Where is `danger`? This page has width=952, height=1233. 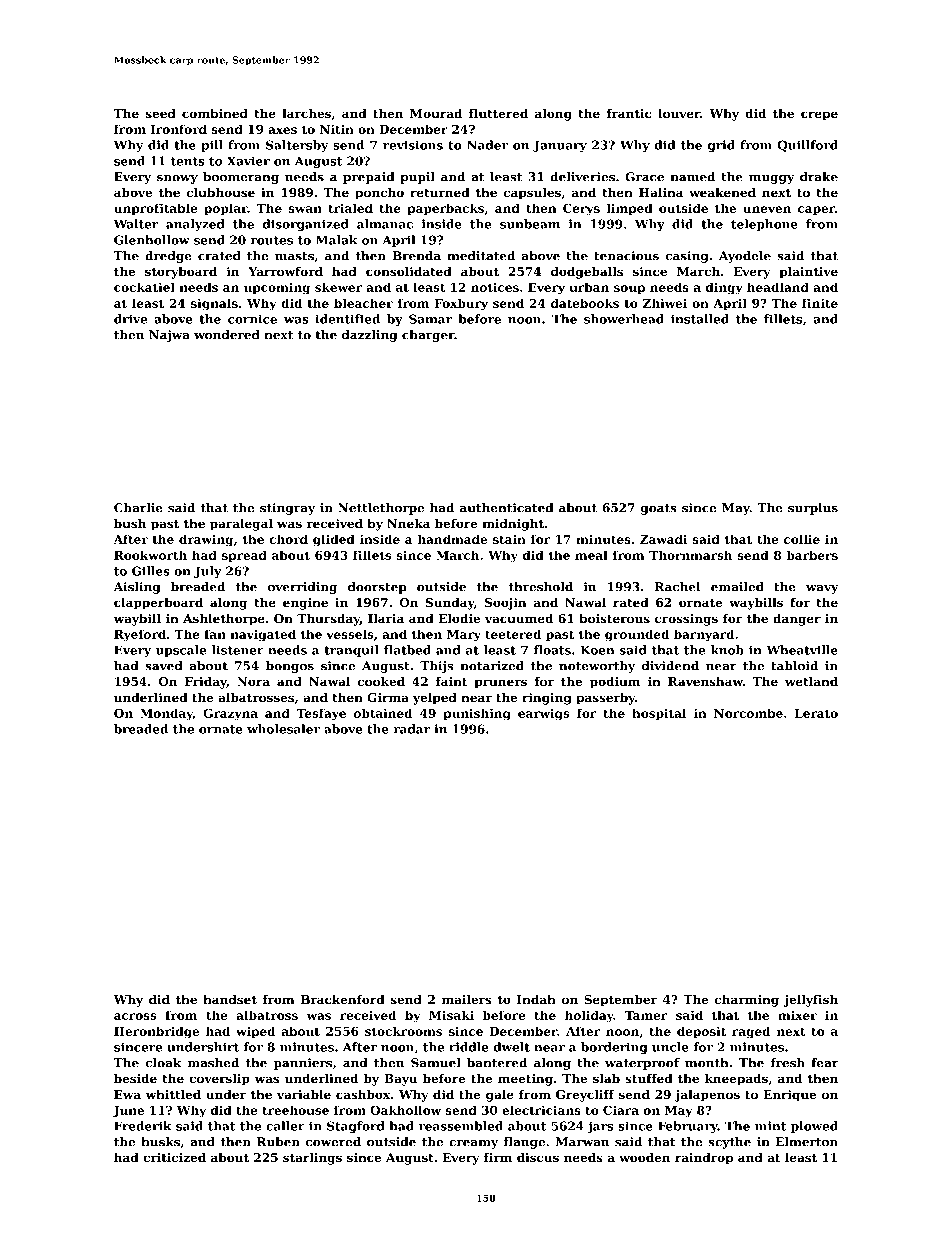
danger is located at coordinates (797, 620).
